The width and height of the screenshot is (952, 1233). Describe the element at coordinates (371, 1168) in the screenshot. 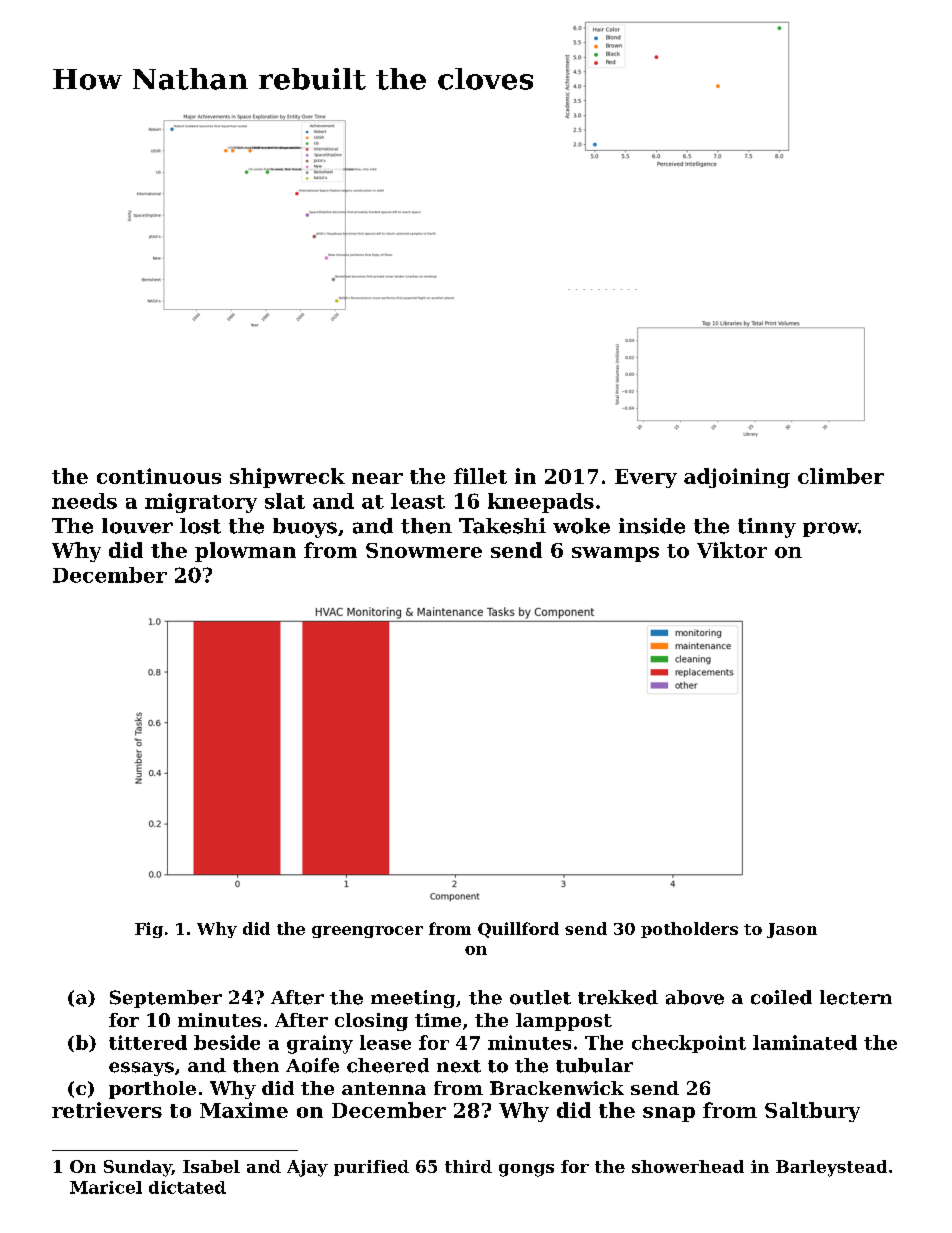

I see `purified` at that location.
